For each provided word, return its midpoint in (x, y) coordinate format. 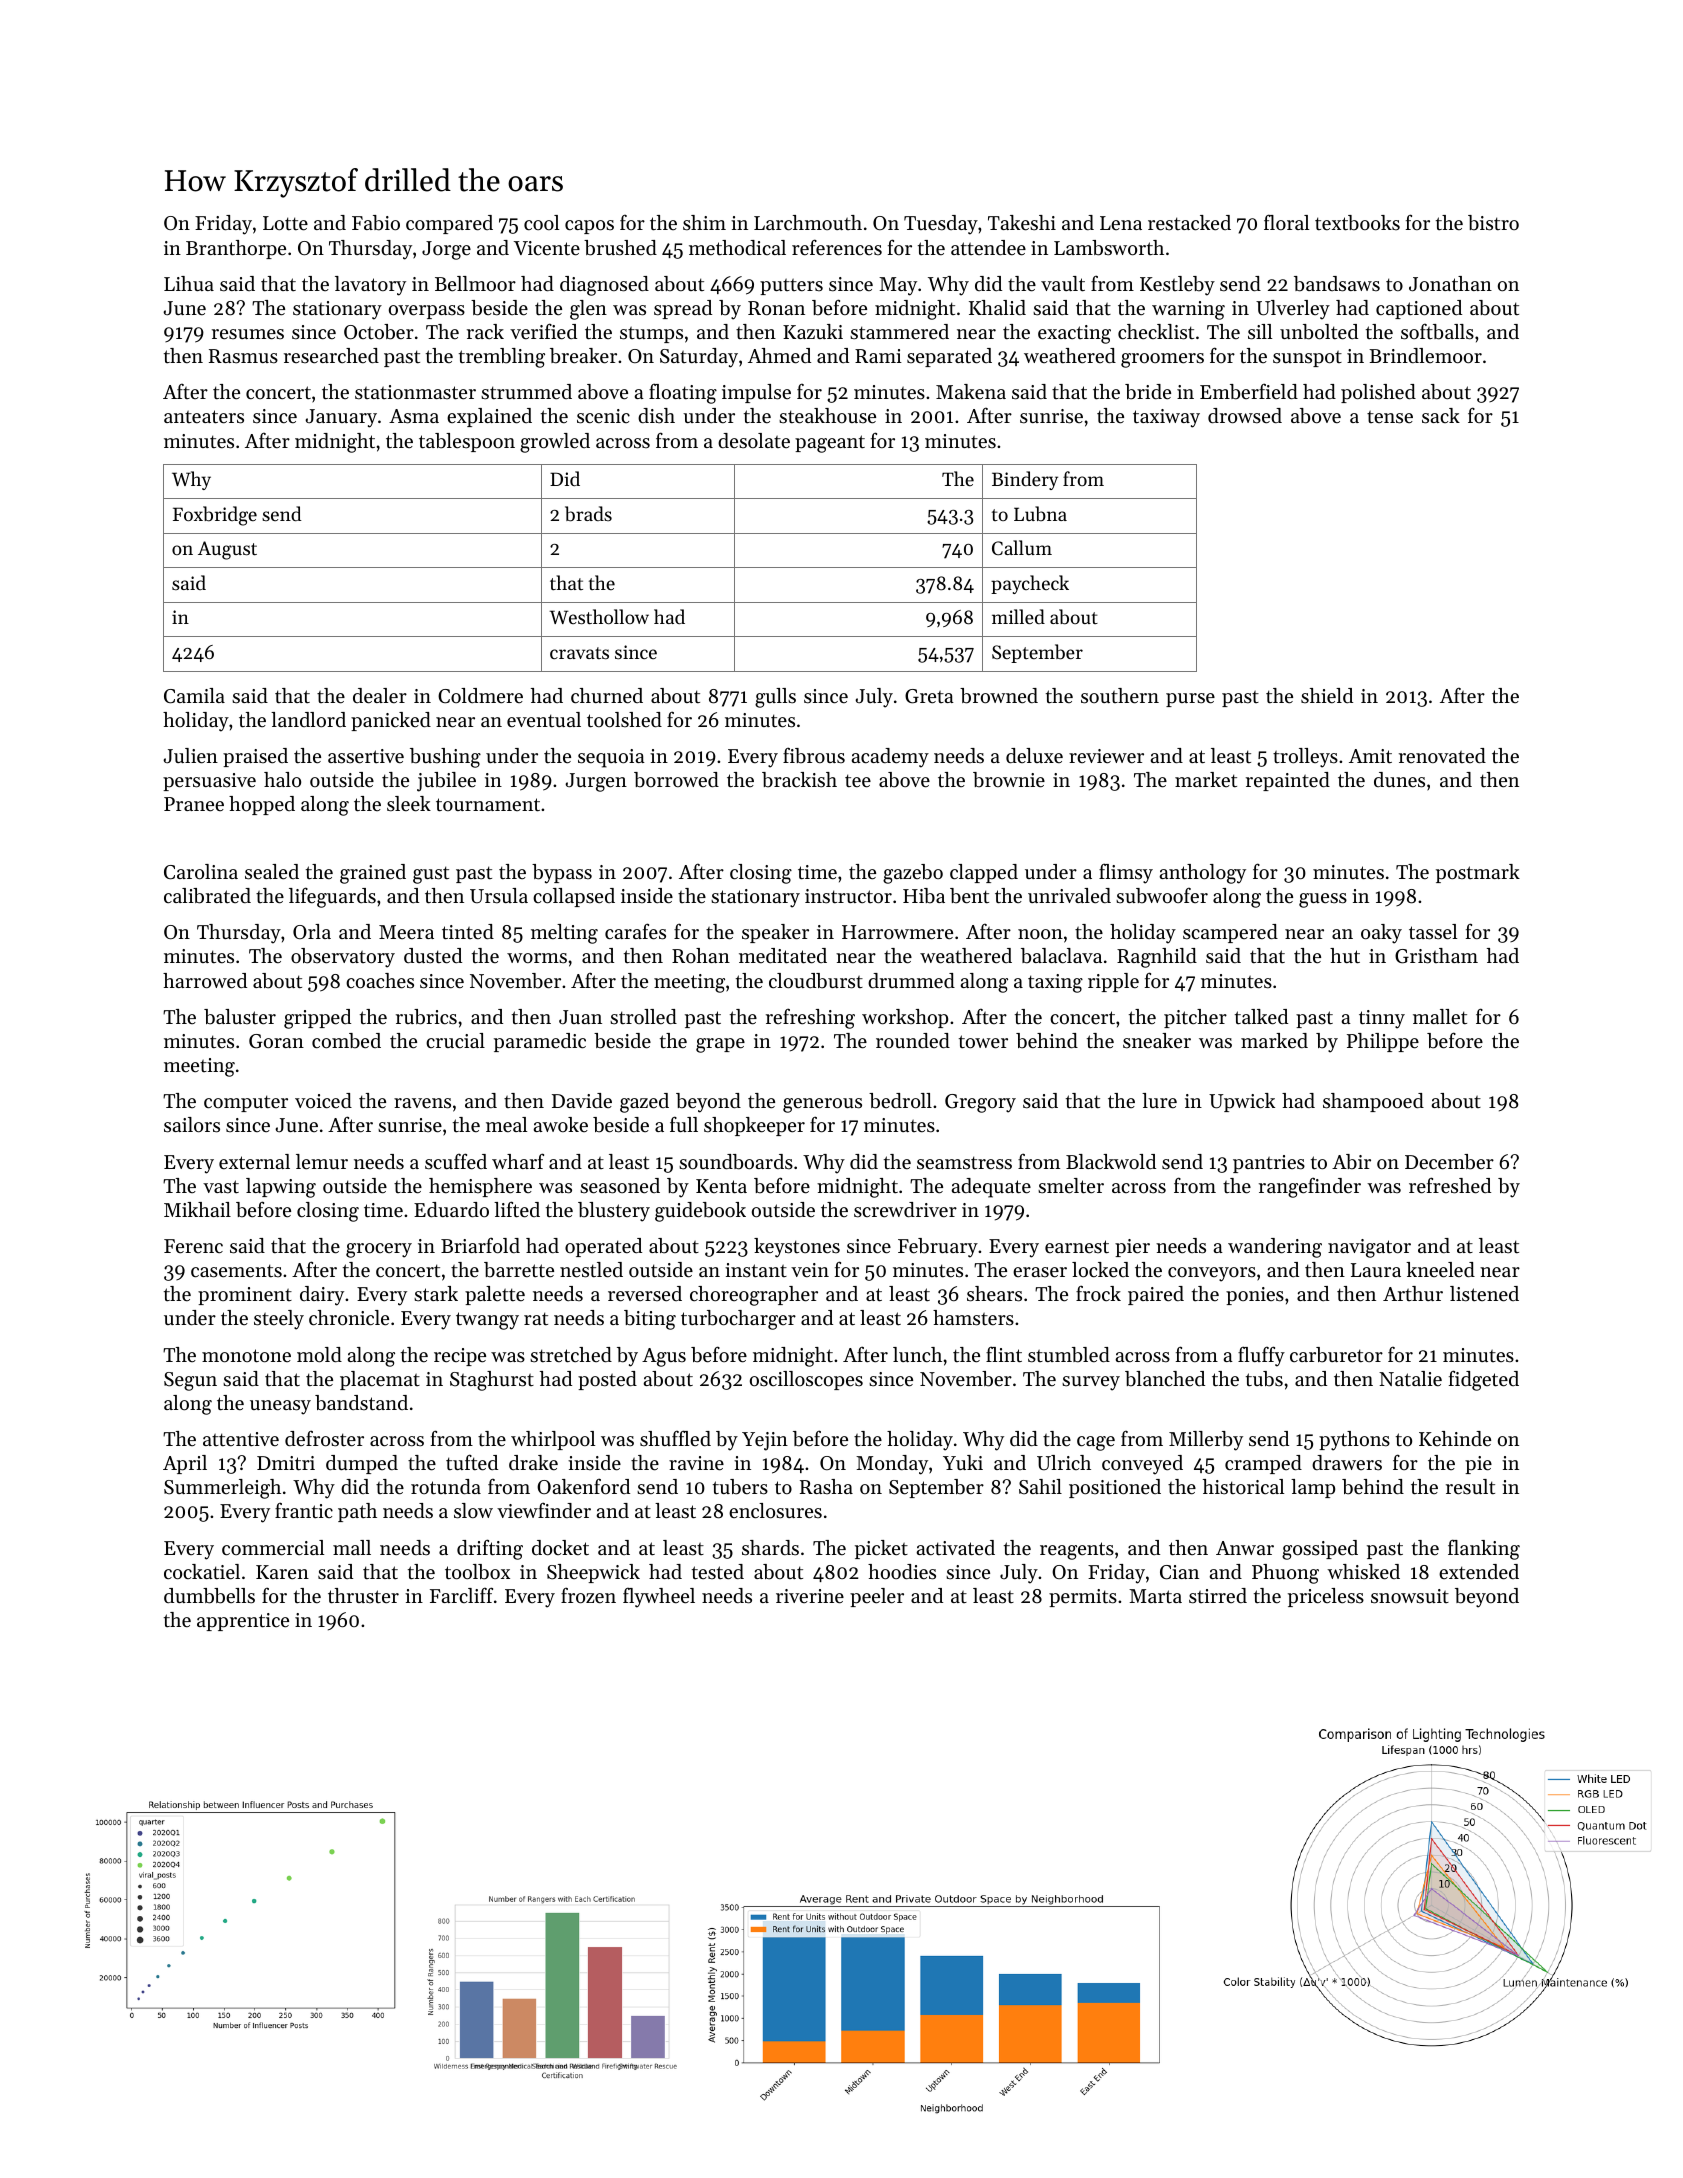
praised (255, 757)
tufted (472, 1462)
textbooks (1357, 223)
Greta (929, 696)
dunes (1399, 780)
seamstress (964, 1163)
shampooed (1373, 1102)
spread (683, 309)
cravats (579, 653)
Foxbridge (215, 516)
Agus (664, 1357)
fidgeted (1484, 1380)
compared (449, 224)
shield (1327, 695)
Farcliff (461, 1595)
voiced (323, 1100)
